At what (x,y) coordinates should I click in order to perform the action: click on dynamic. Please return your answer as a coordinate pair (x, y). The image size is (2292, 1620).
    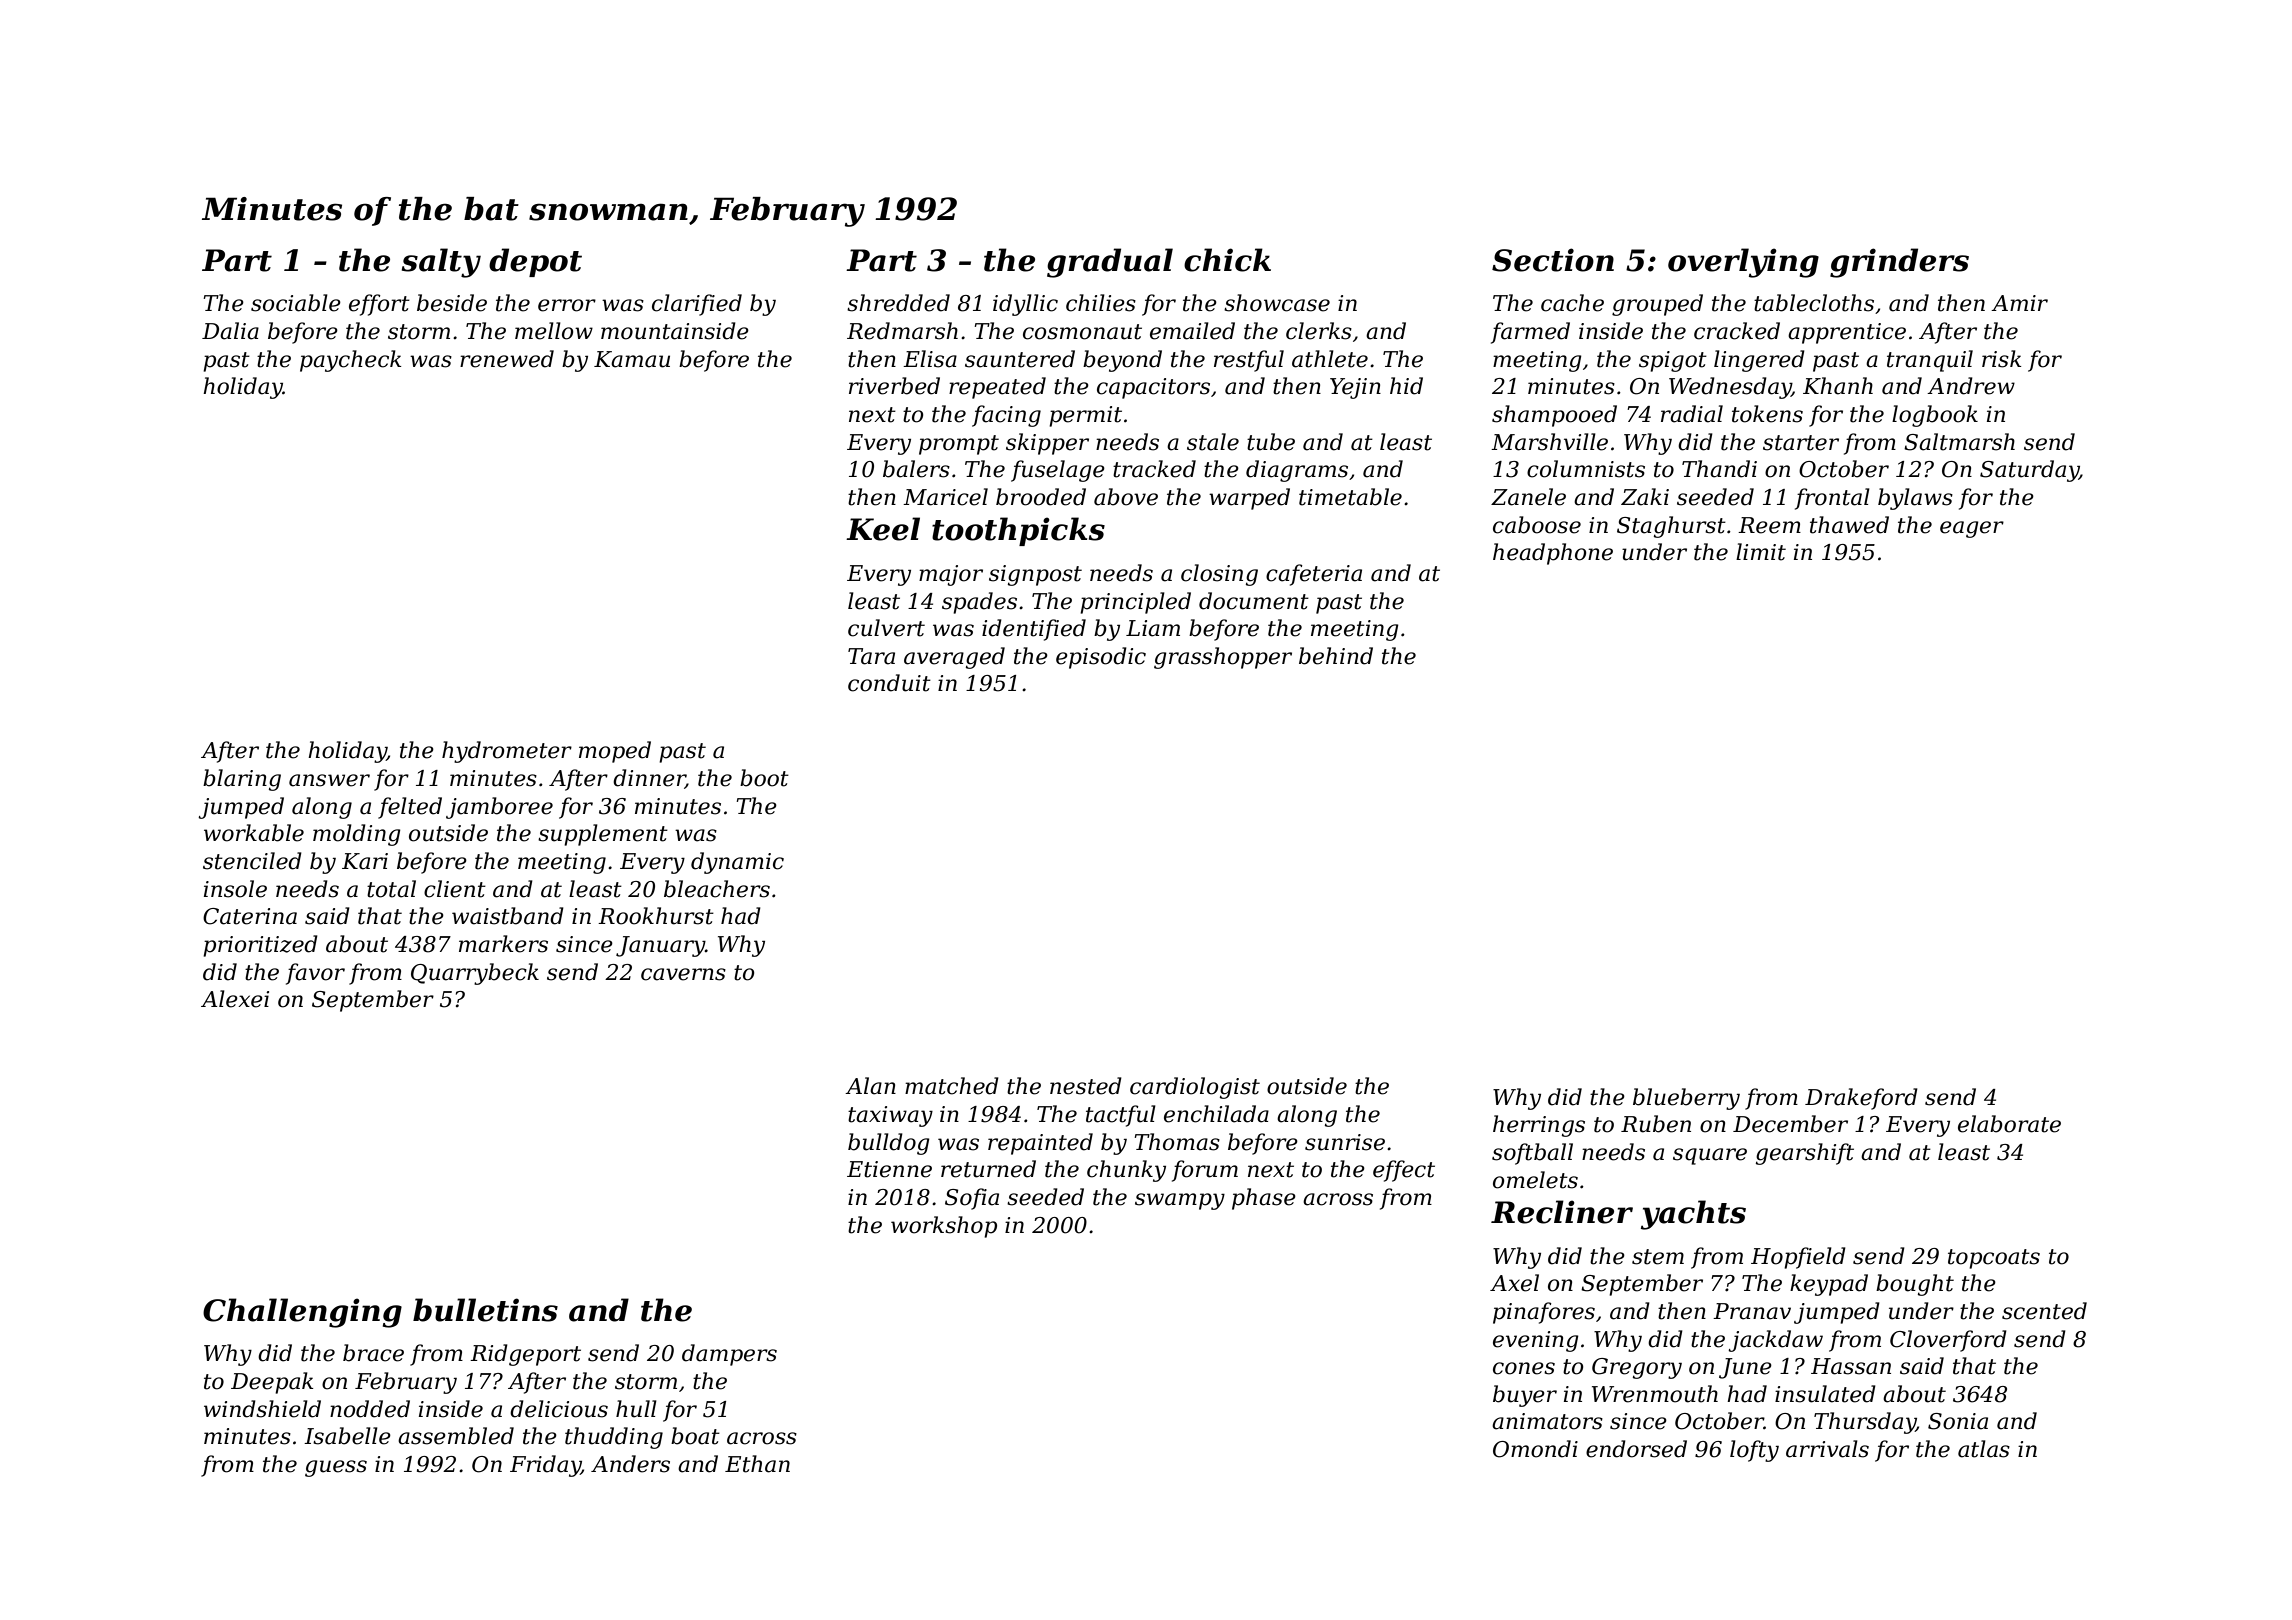
    Looking at the image, I should click on (737, 863).
